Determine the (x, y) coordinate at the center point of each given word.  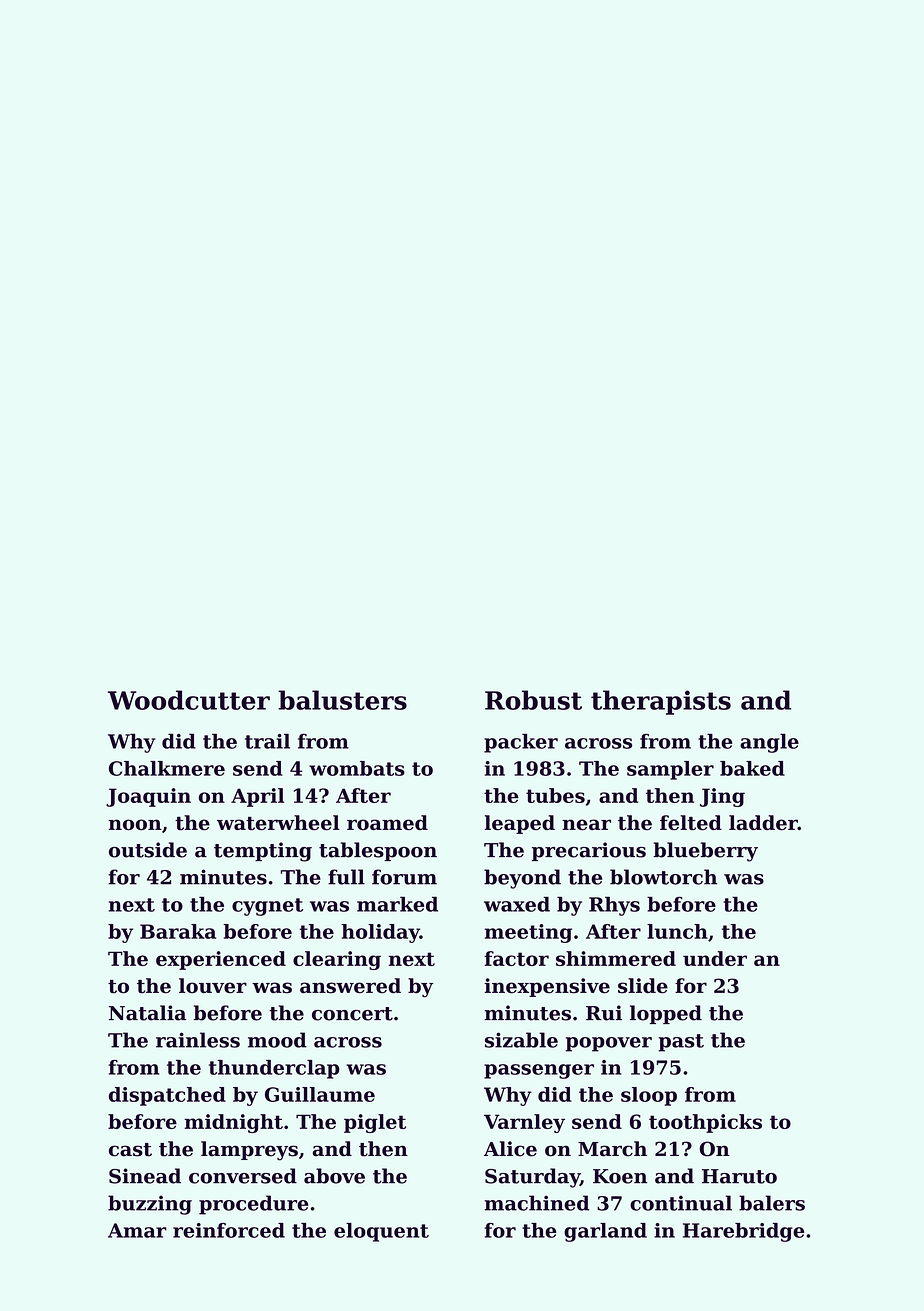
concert (352, 1014)
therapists (661, 702)
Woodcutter (189, 700)
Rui (604, 1013)
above (334, 1176)
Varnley (524, 1123)
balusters (342, 700)
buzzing (150, 1205)
